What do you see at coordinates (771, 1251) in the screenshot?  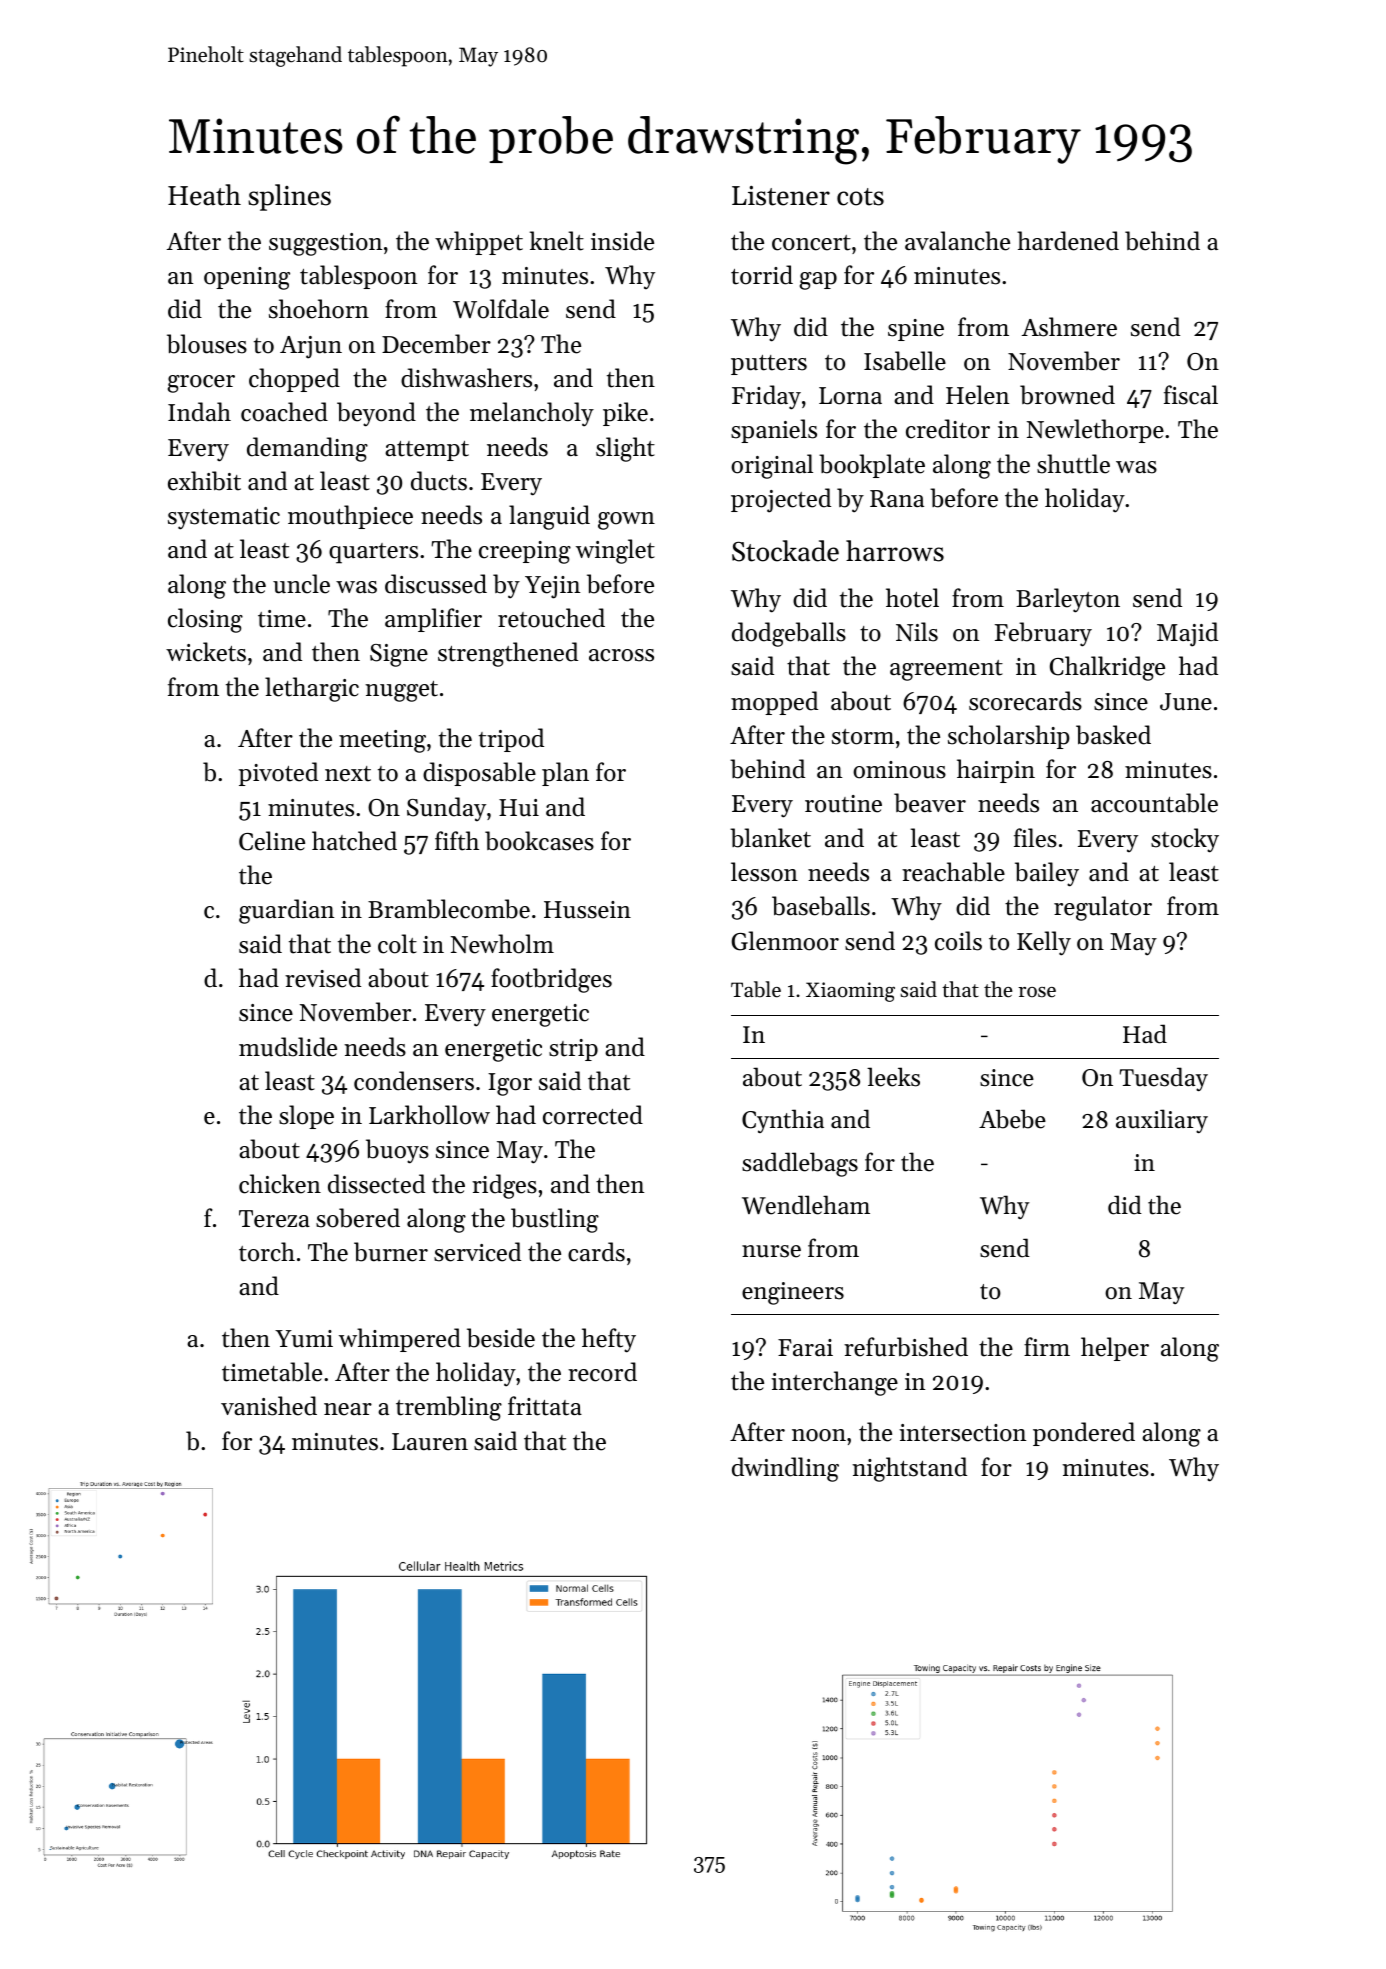 I see `nurse` at bounding box center [771, 1251].
